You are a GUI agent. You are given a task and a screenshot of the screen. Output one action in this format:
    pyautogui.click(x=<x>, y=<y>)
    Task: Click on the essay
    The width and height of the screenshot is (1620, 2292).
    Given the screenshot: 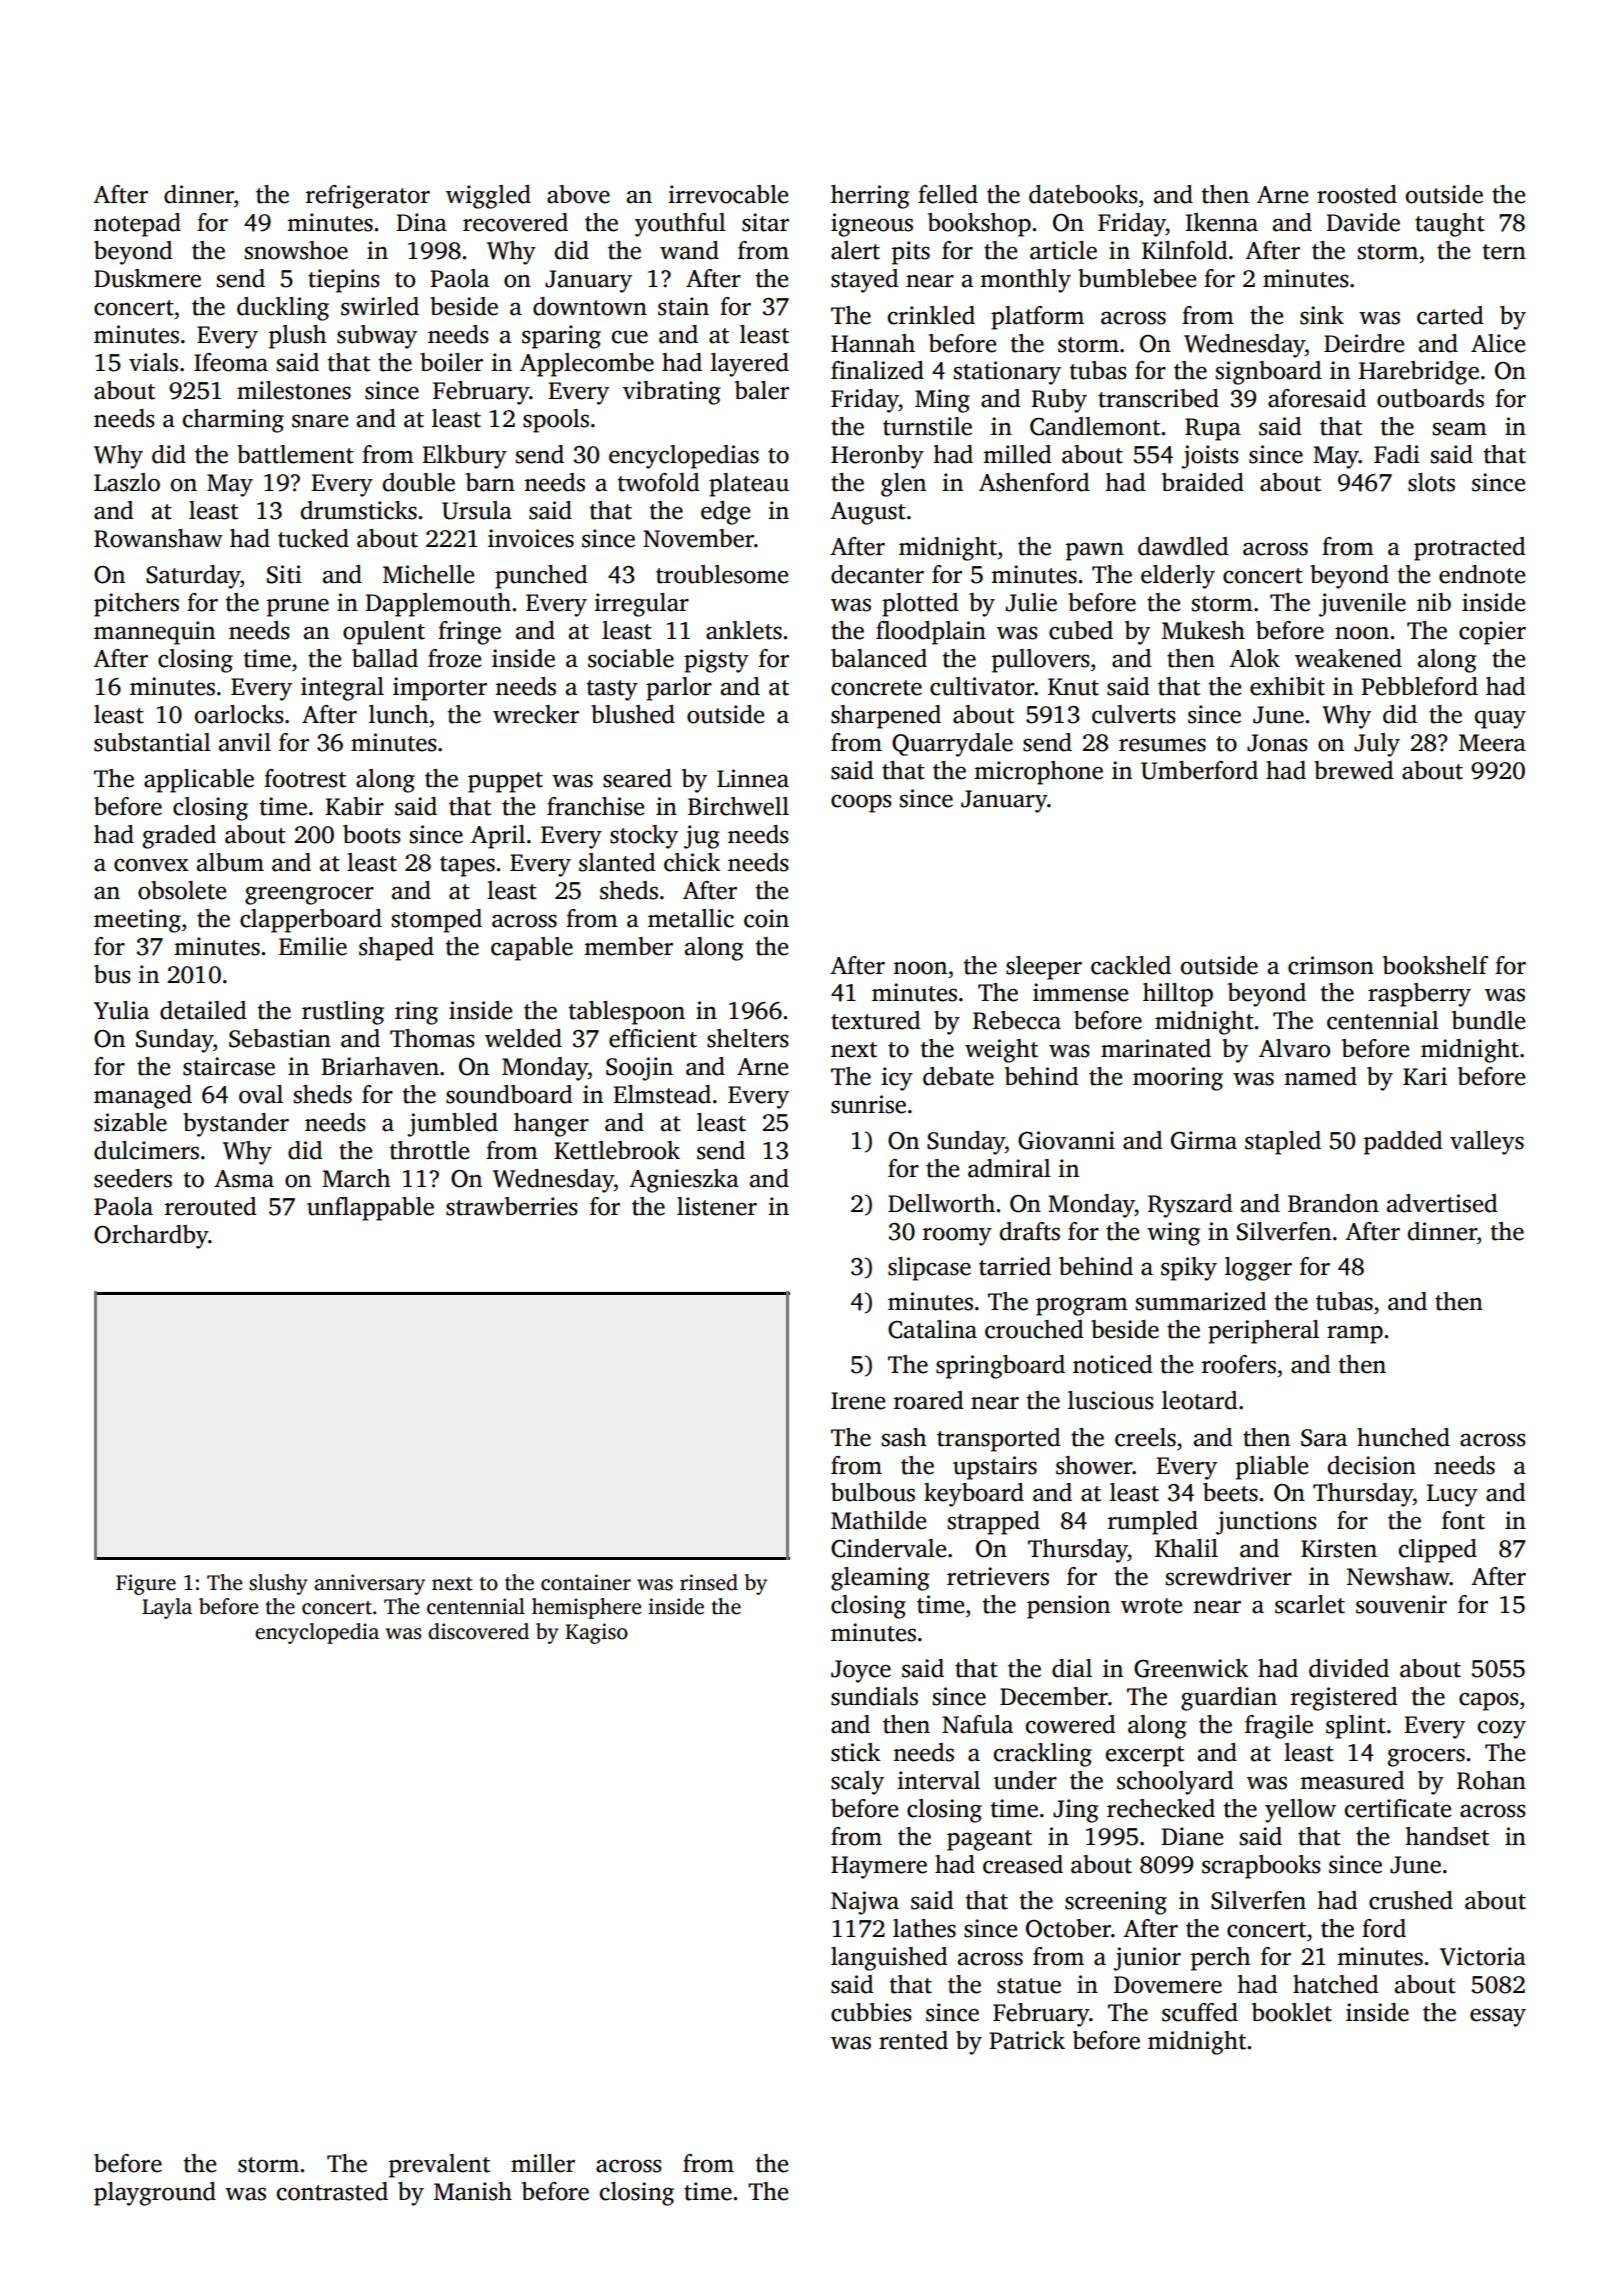 What is the action you would take?
    pyautogui.click(x=1498, y=2017)
